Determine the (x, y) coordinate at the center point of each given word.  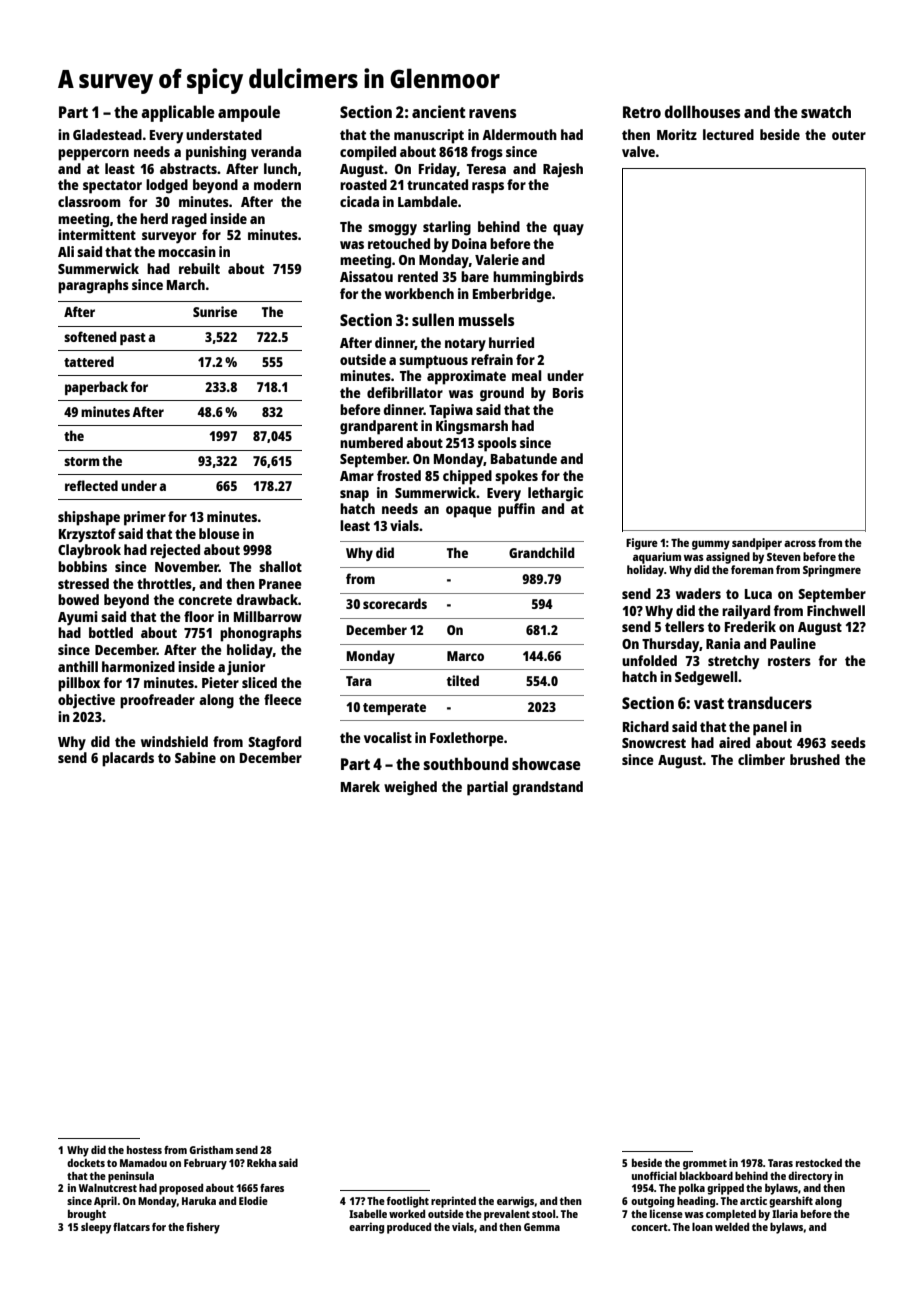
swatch (826, 112)
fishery (203, 1228)
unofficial (654, 1175)
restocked (819, 1162)
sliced (259, 682)
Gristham (211, 1149)
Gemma (542, 1227)
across (800, 543)
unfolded (649, 660)
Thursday (671, 645)
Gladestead (107, 134)
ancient (439, 111)
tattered (89, 361)
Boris (568, 392)
